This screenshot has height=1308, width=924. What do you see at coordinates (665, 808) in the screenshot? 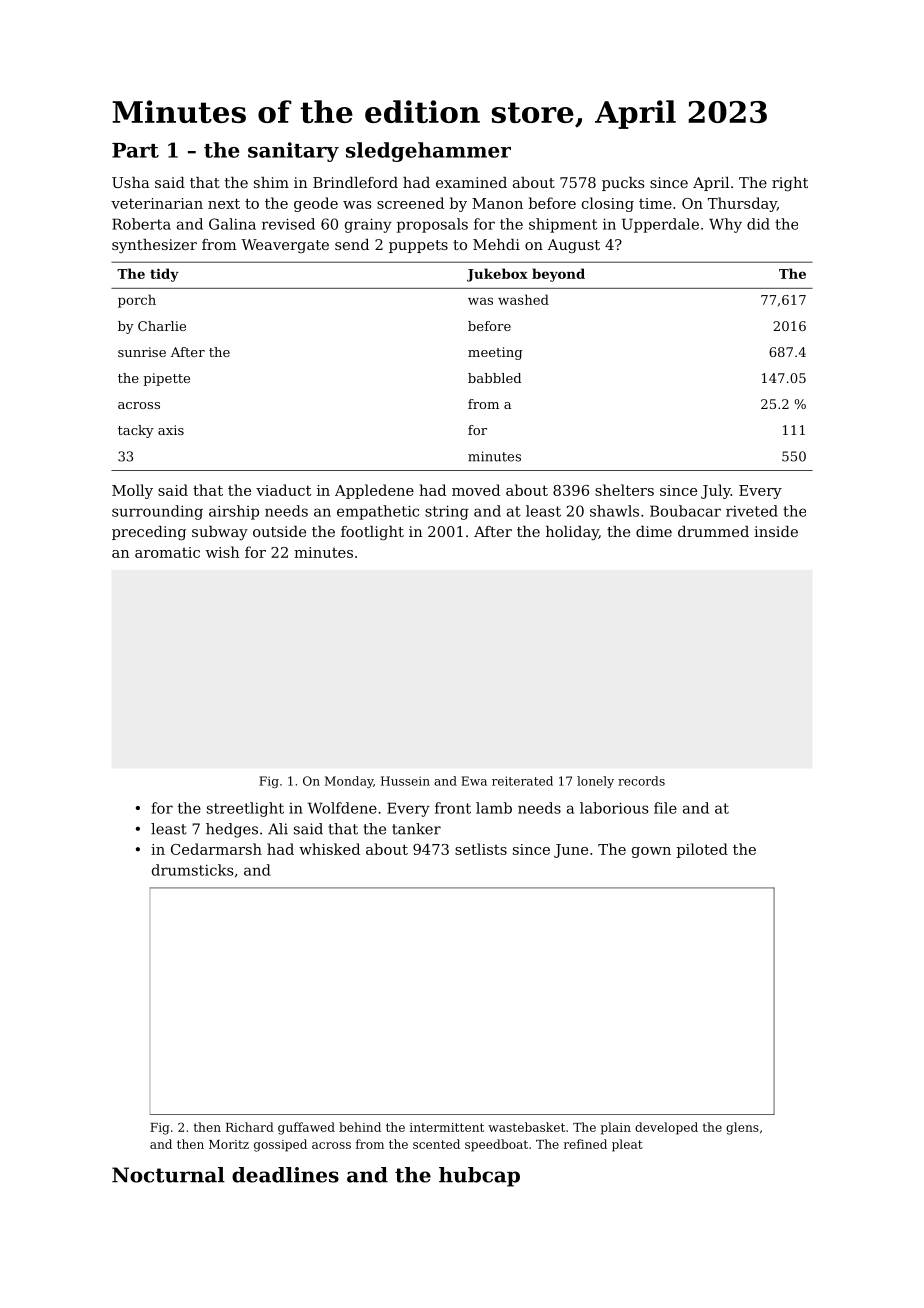
I see `file` at bounding box center [665, 808].
